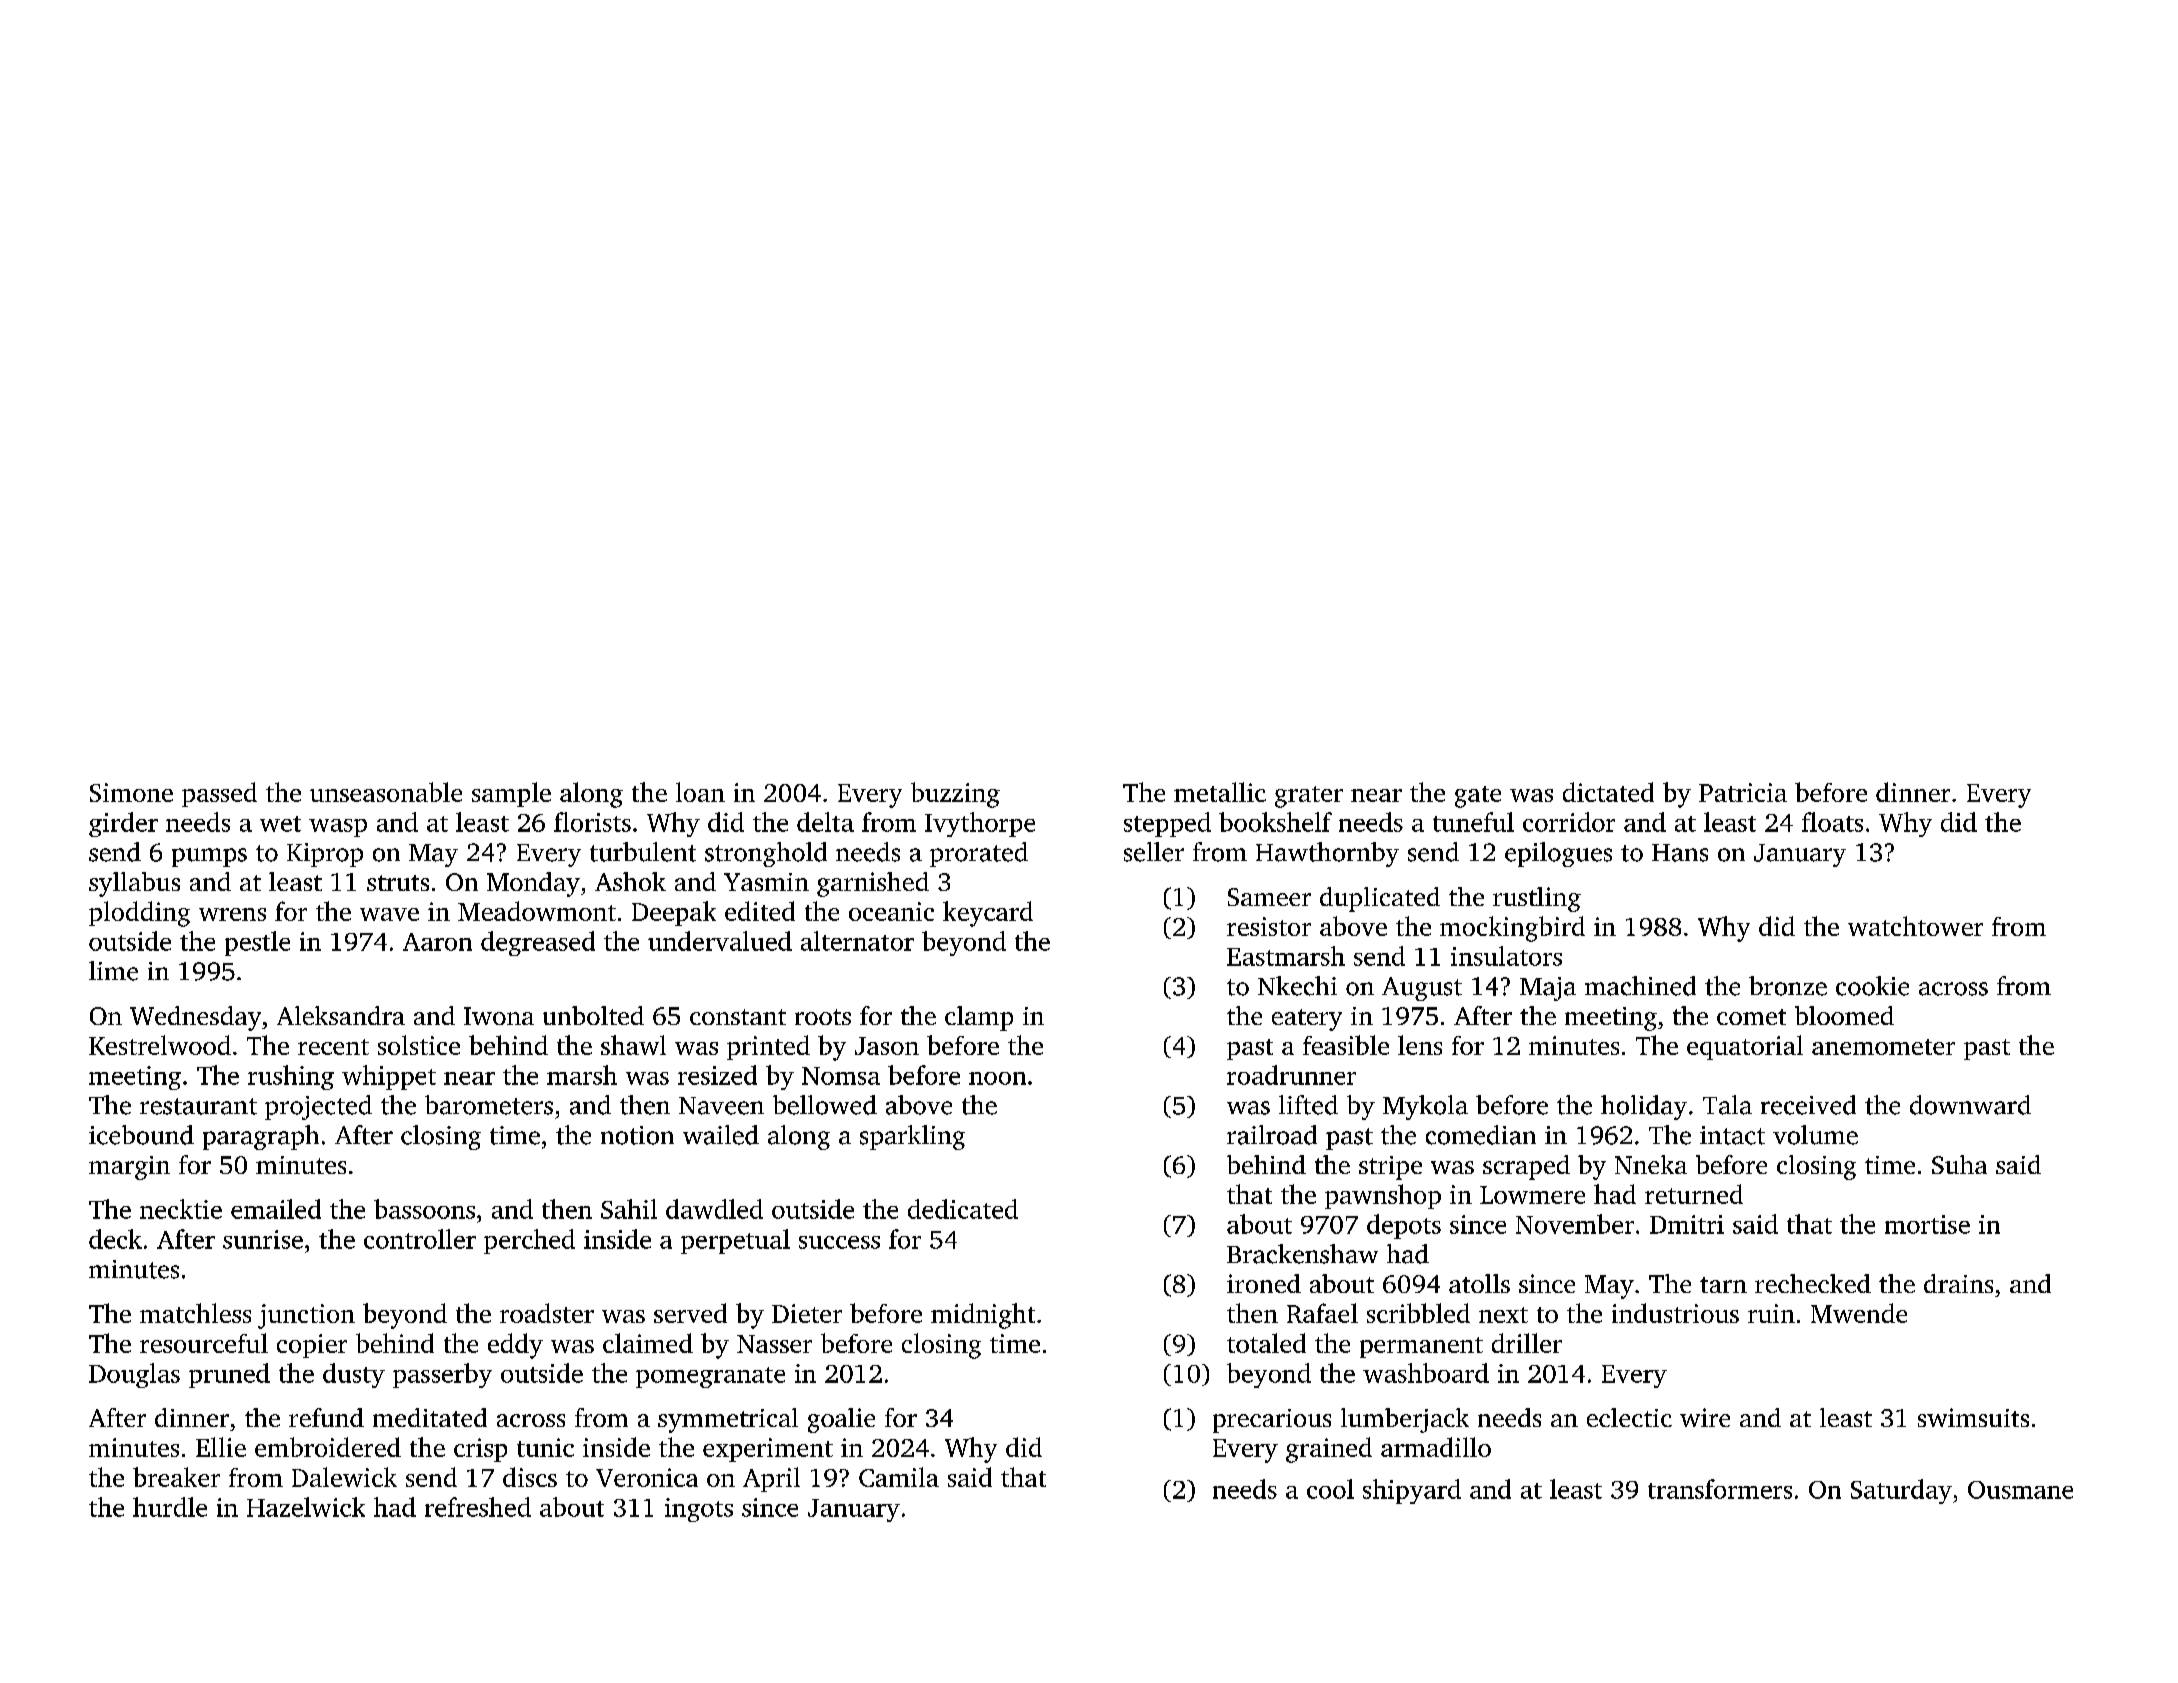  I want to click on gate, so click(1478, 797).
